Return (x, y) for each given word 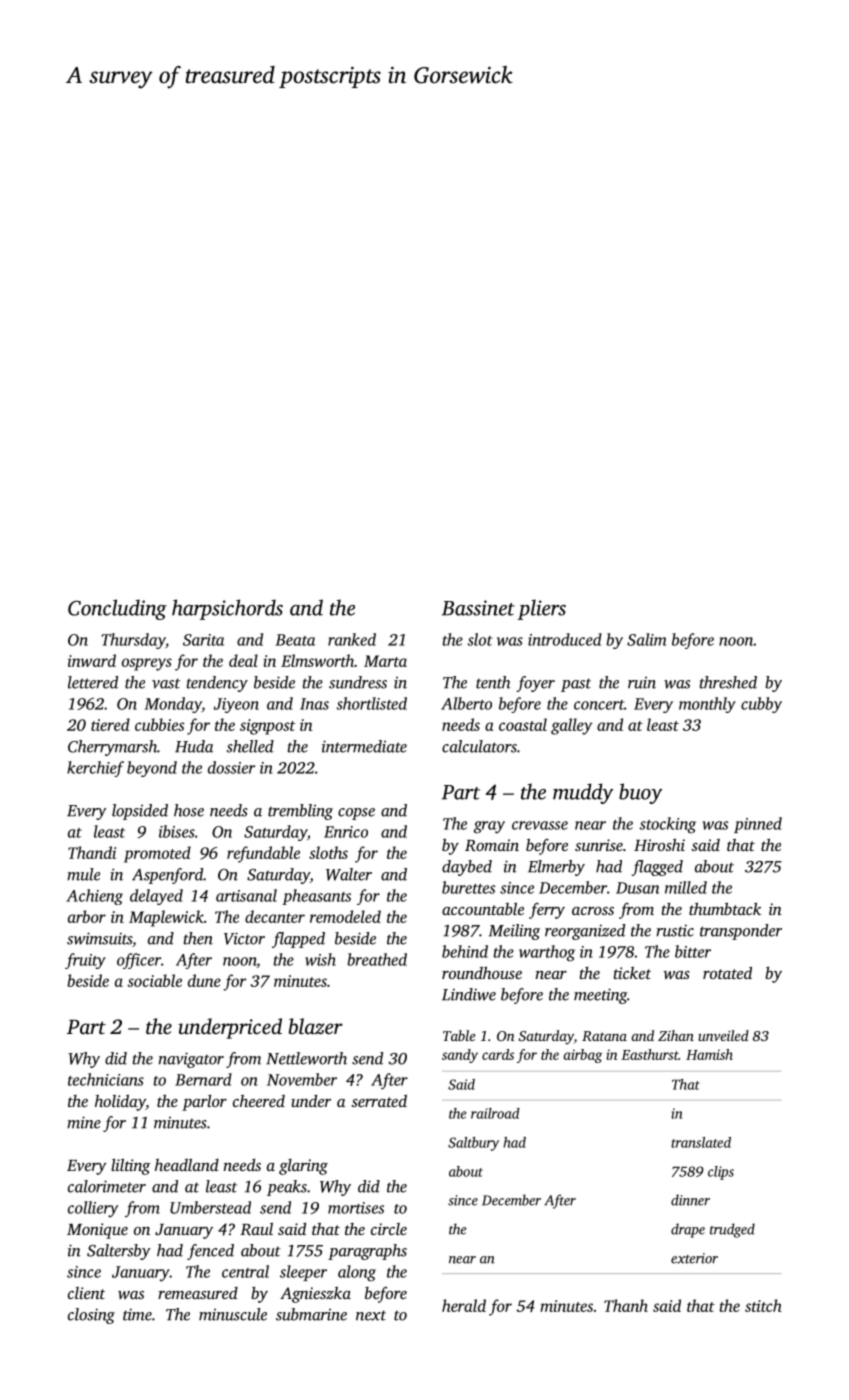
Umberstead (210, 1207)
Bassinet (478, 608)
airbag (582, 1056)
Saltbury (473, 1144)
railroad (495, 1113)
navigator (191, 1060)
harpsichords (227, 609)
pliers (542, 609)
